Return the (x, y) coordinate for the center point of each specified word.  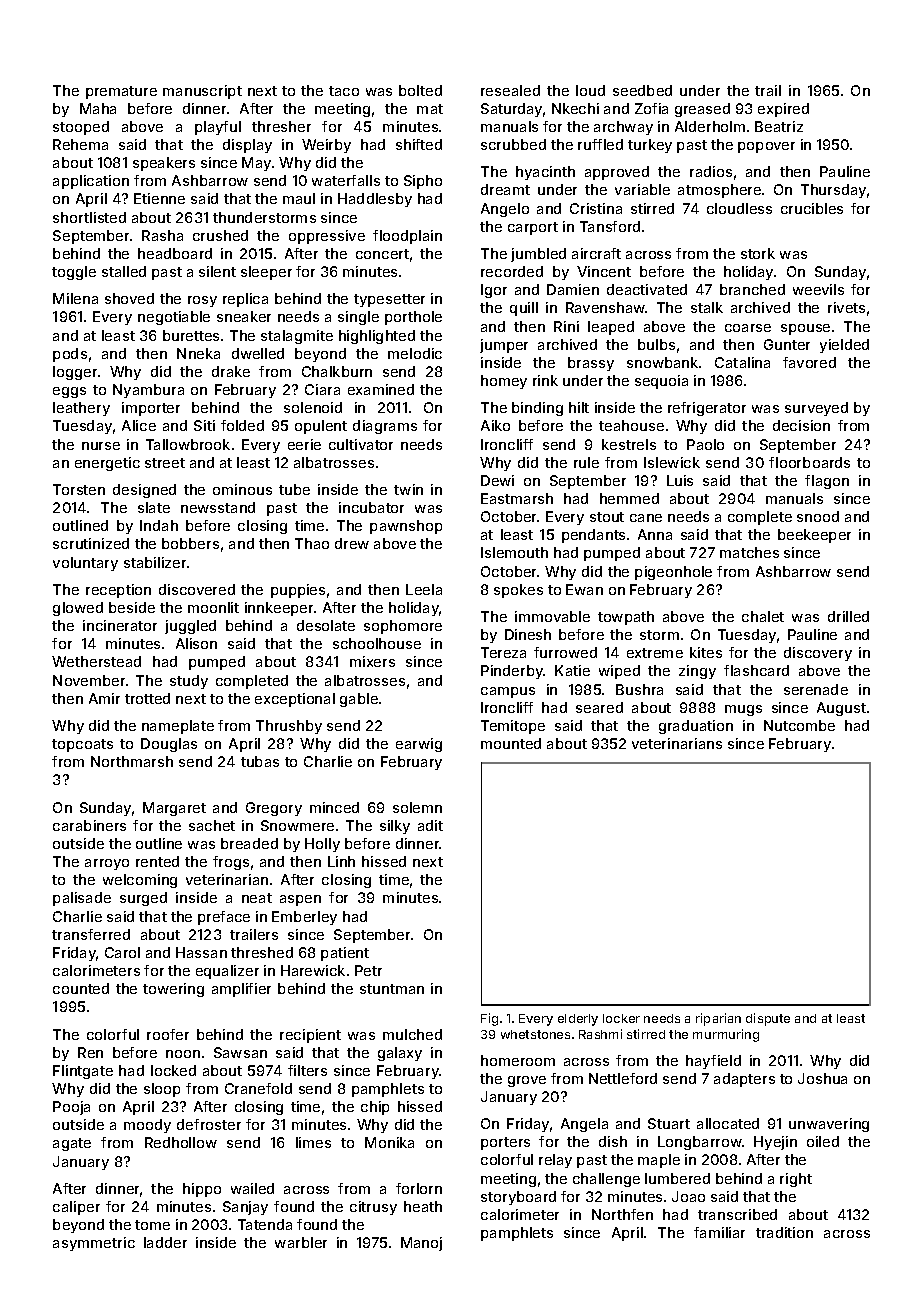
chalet (763, 616)
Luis (680, 480)
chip (375, 1108)
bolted (420, 90)
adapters (744, 1080)
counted (81, 988)
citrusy (373, 1208)
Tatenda (265, 1224)
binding (537, 409)
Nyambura (148, 391)
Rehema (80, 144)
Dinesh (528, 634)
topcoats (82, 745)
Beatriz (779, 126)
